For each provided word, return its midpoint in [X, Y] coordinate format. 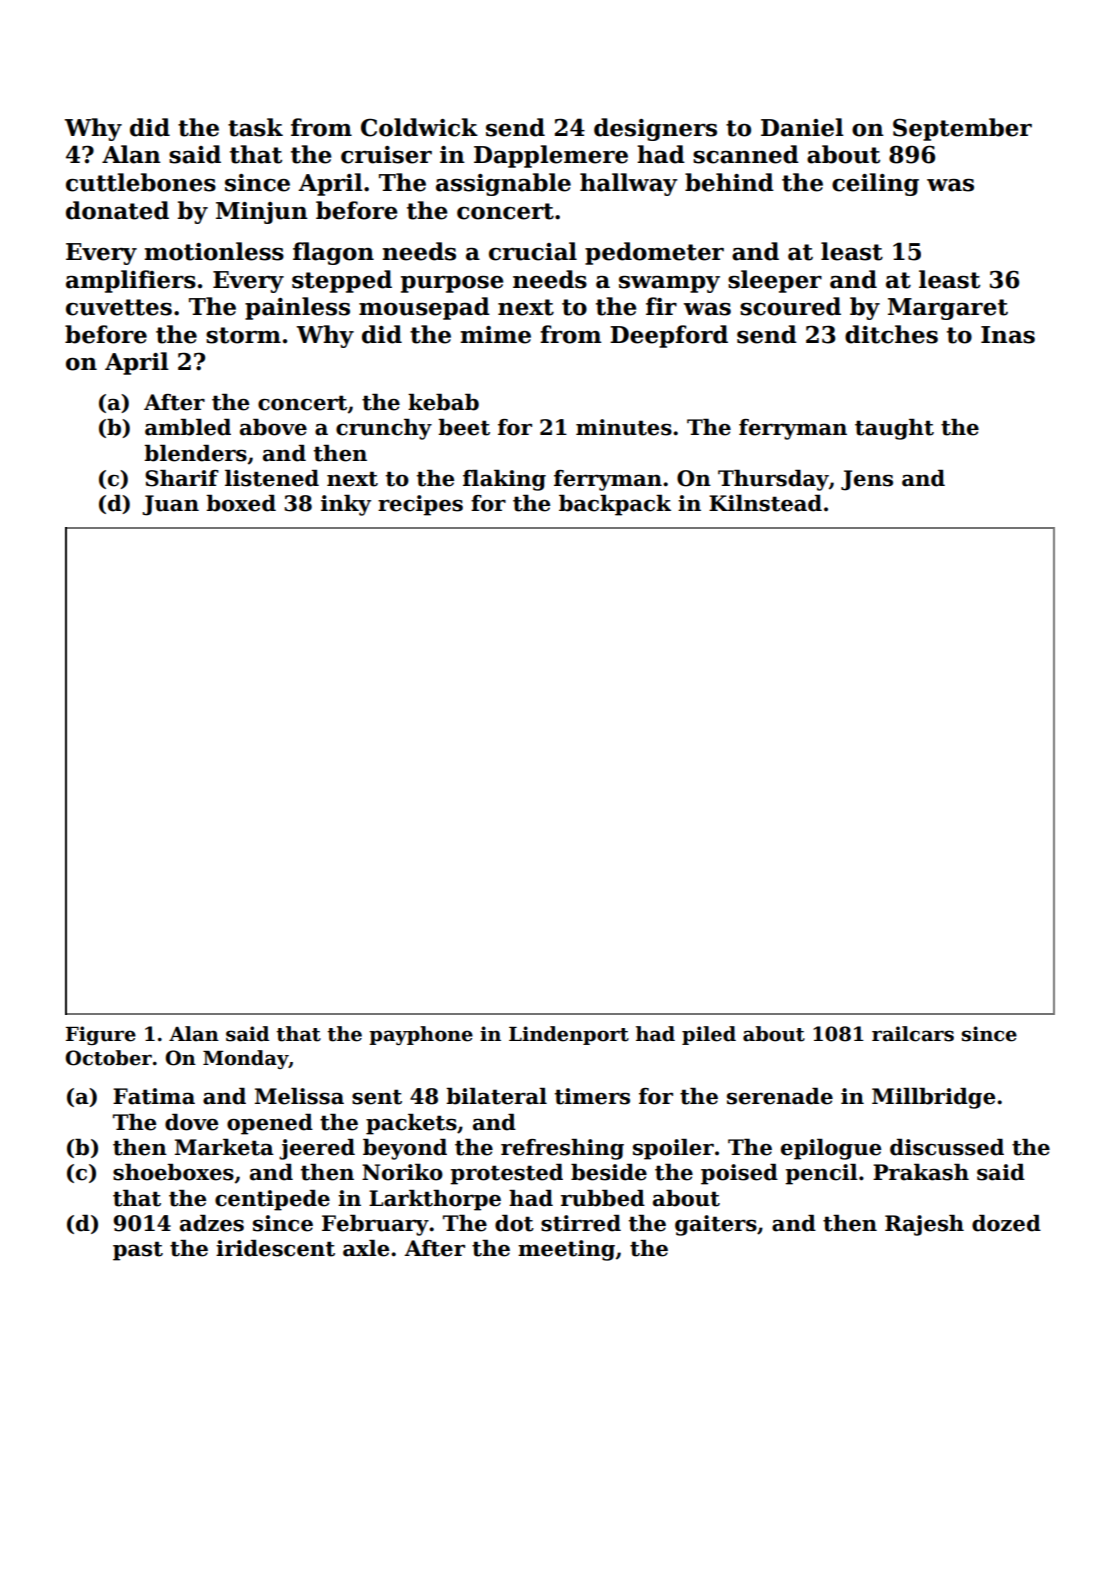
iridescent [275, 1248]
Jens [867, 480]
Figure [101, 1035]
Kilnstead [765, 503]
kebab [443, 402]
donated [117, 210]
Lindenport [569, 1035]
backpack [615, 505]
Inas [1008, 335]
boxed [241, 503]
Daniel [802, 127]
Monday [246, 1059]
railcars [913, 1034]
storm [243, 335]
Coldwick [419, 127]
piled [709, 1035]
